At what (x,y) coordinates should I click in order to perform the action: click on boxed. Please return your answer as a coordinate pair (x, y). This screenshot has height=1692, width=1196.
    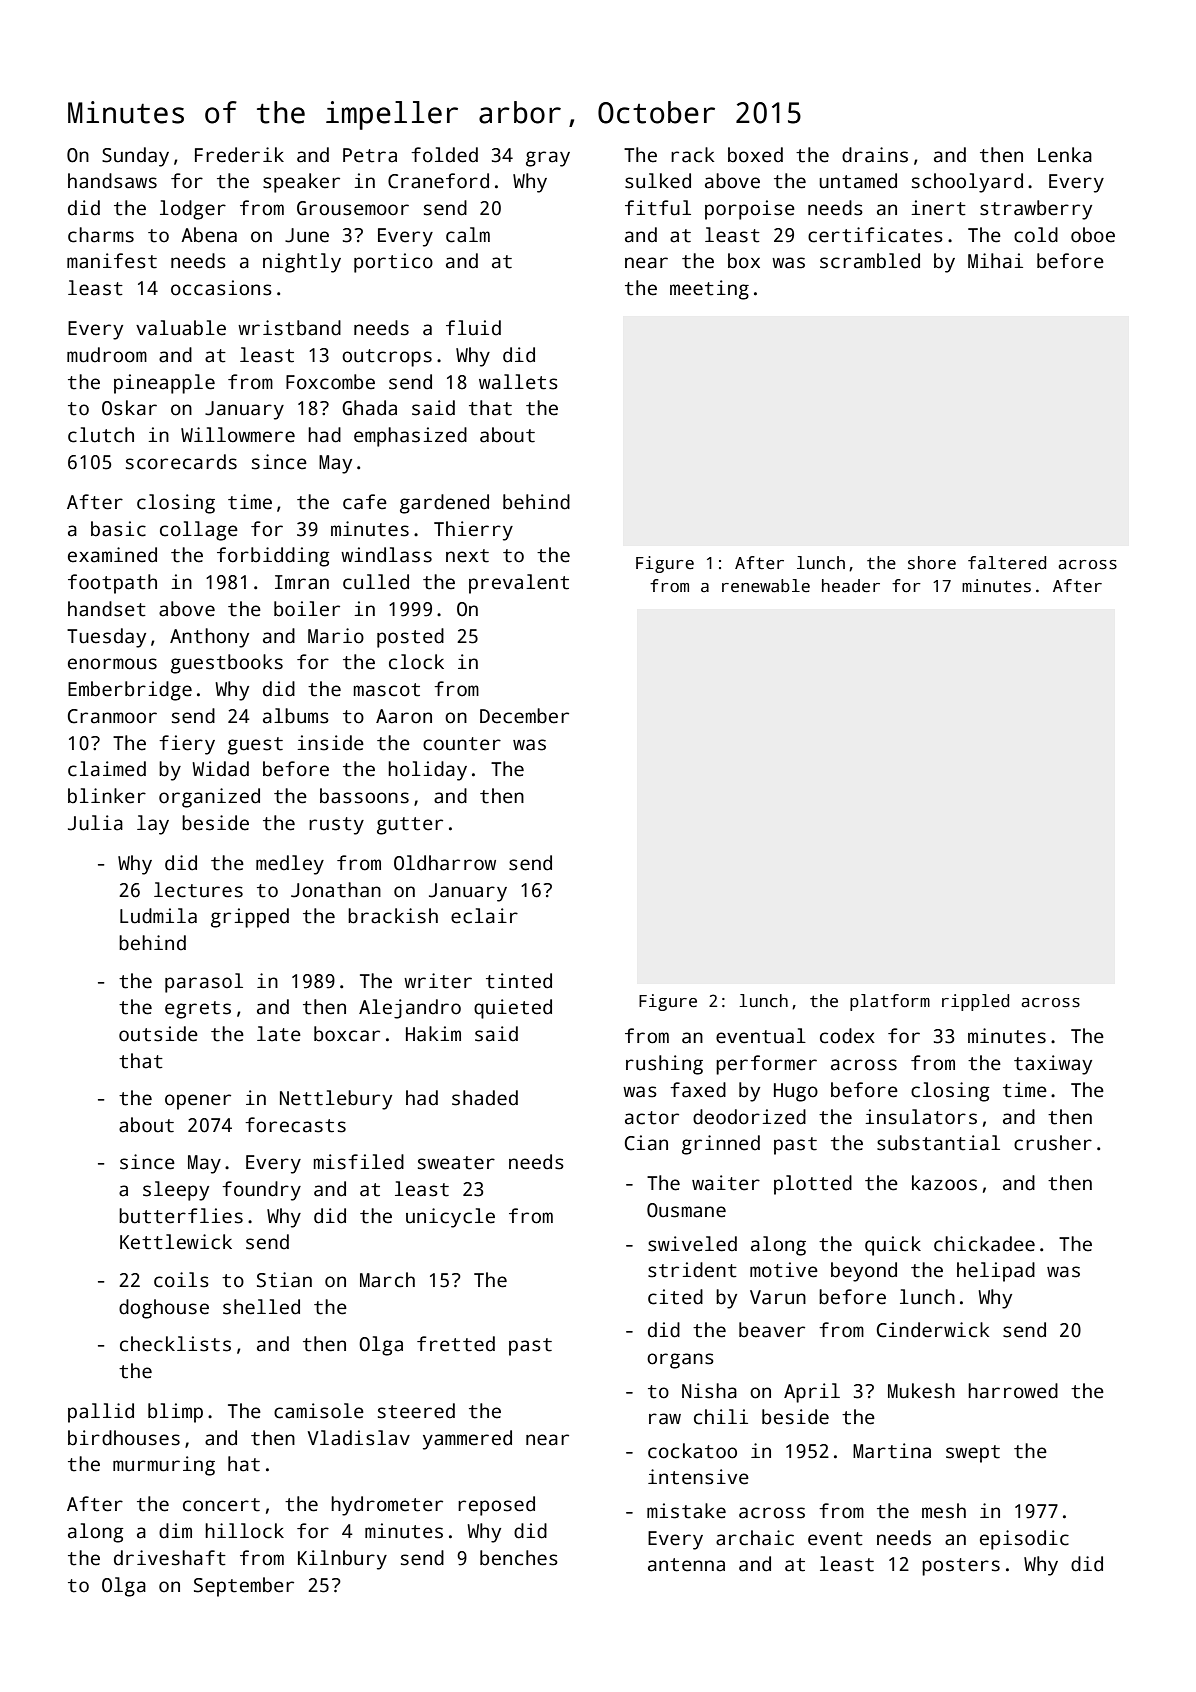
    Looking at the image, I should click on (755, 155).
